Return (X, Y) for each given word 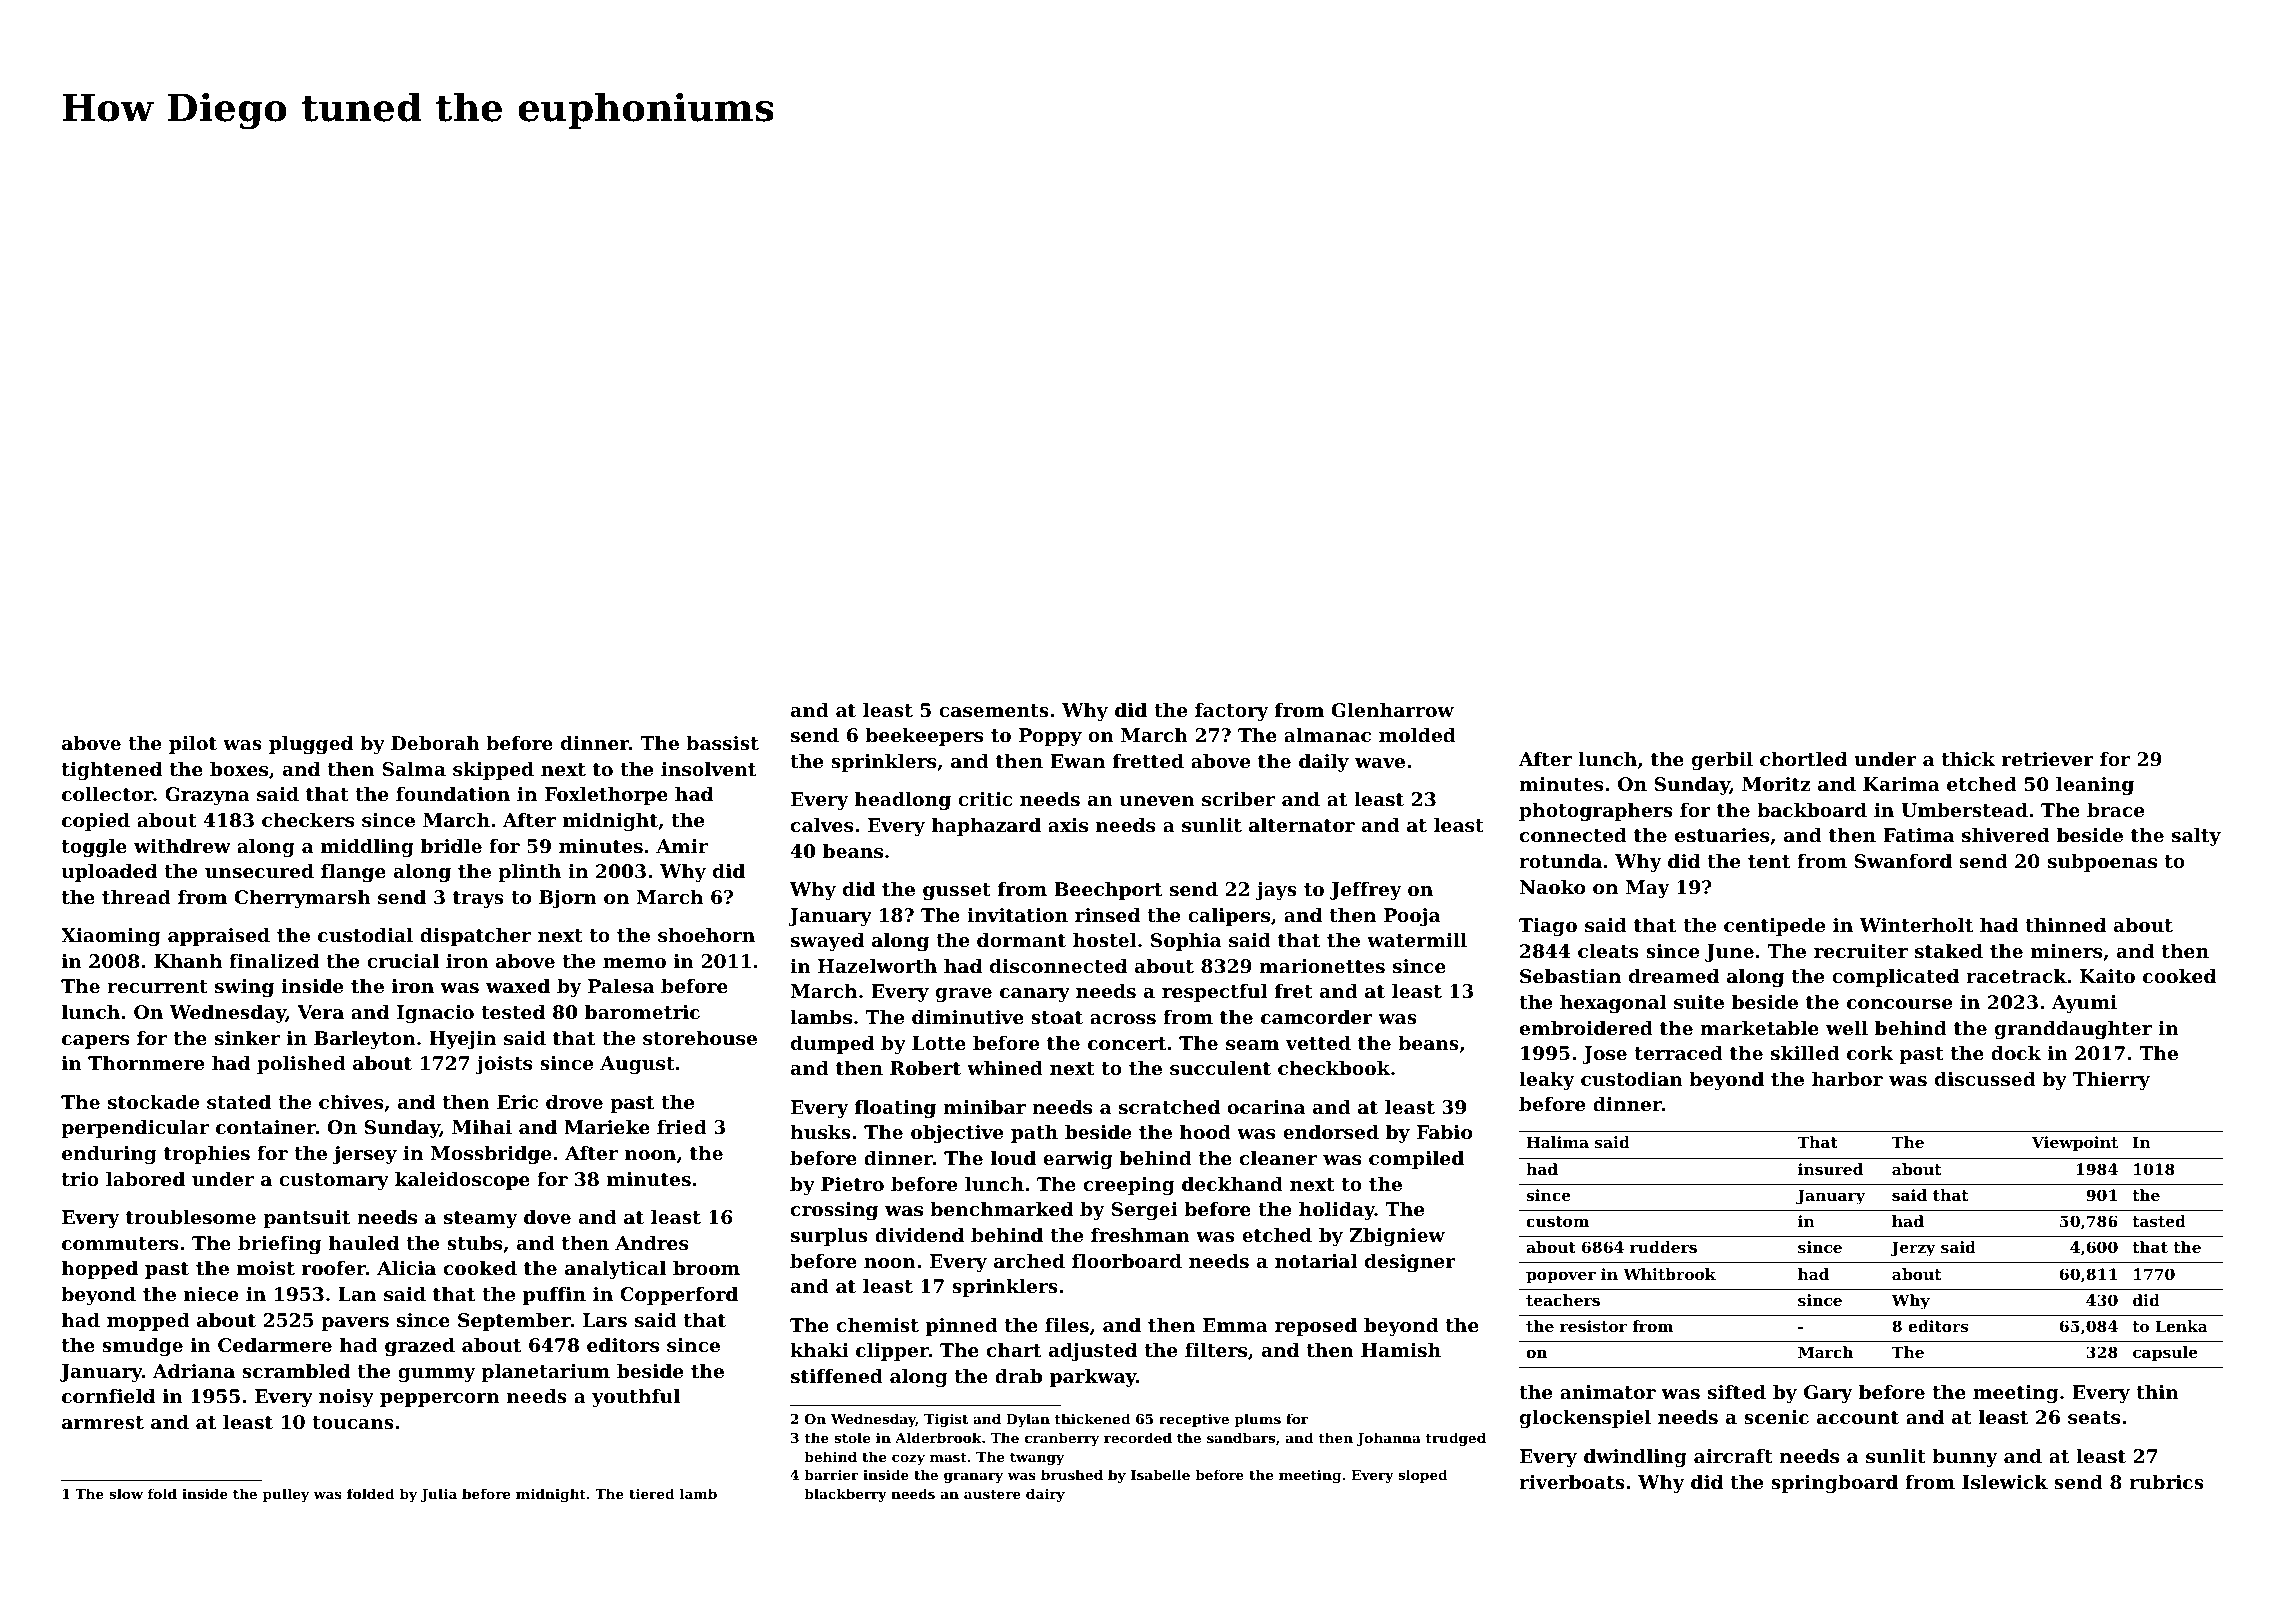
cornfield (108, 1396)
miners (2066, 951)
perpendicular (135, 1129)
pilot (193, 745)
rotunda (1560, 861)
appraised (219, 937)
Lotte (939, 1043)
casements (994, 711)
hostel (1105, 940)
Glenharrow (1393, 710)
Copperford (679, 1296)
